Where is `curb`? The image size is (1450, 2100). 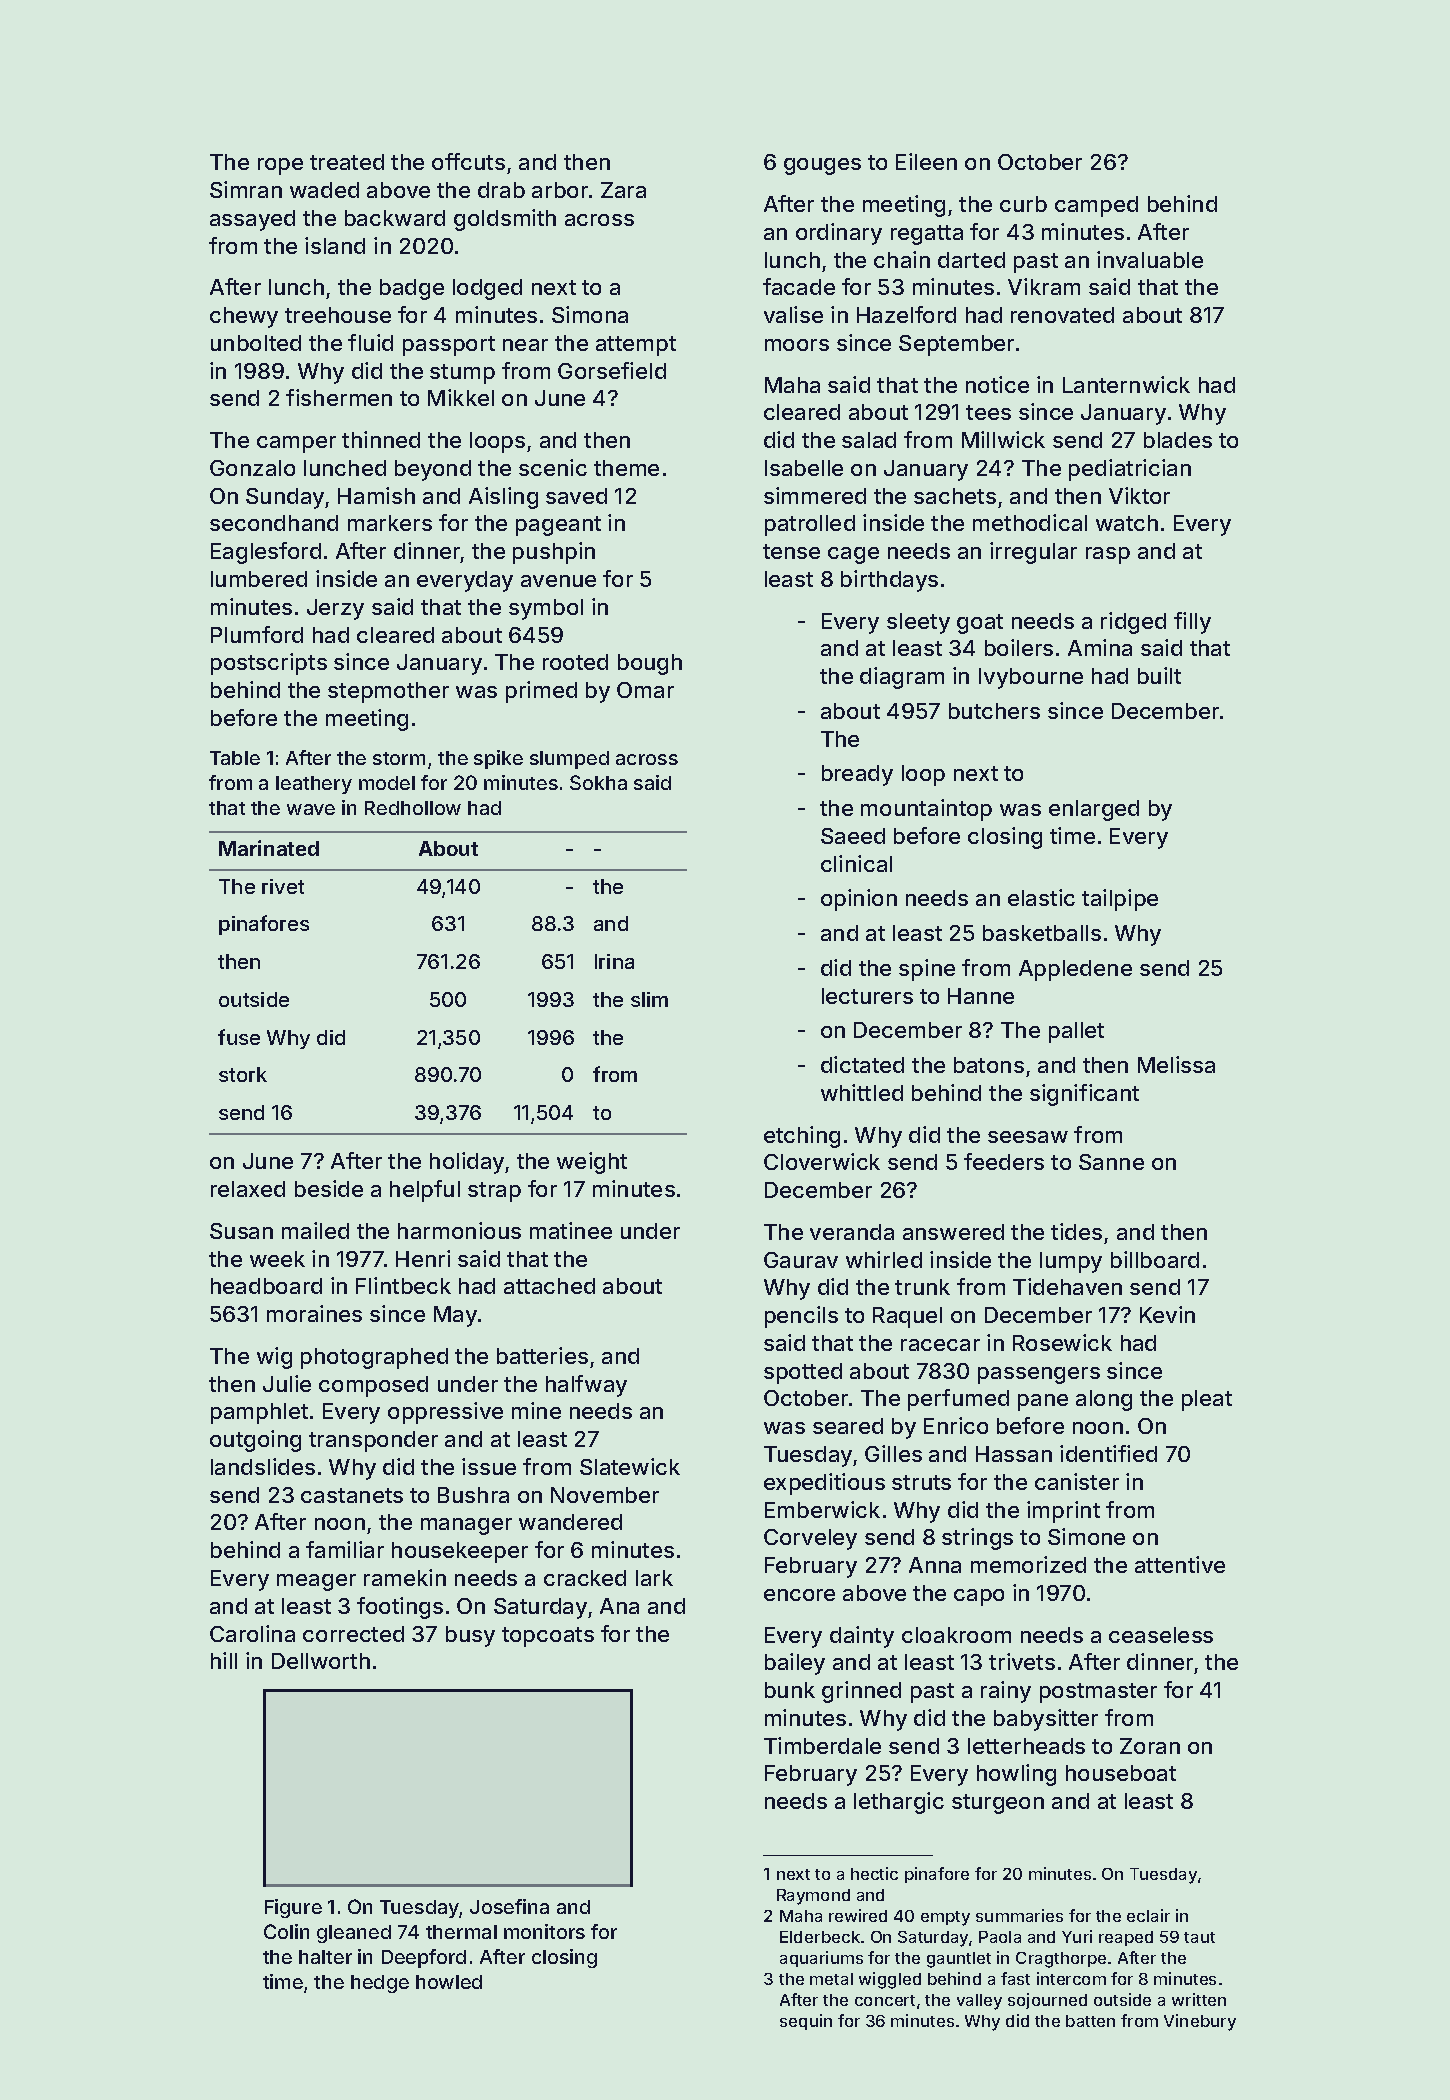
curb is located at coordinates (1023, 204).
